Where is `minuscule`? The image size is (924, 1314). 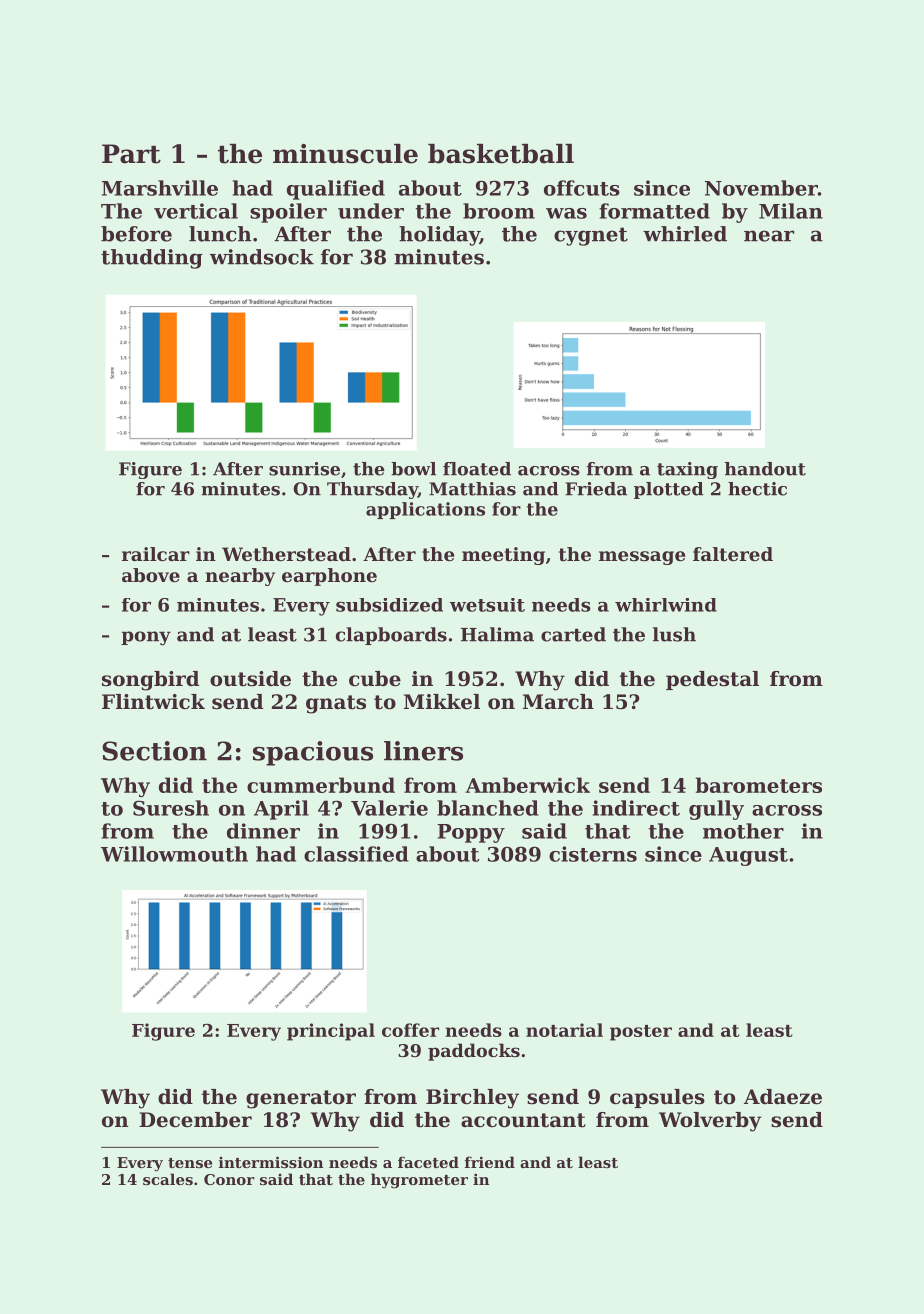
minuscule is located at coordinates (345, 154).
